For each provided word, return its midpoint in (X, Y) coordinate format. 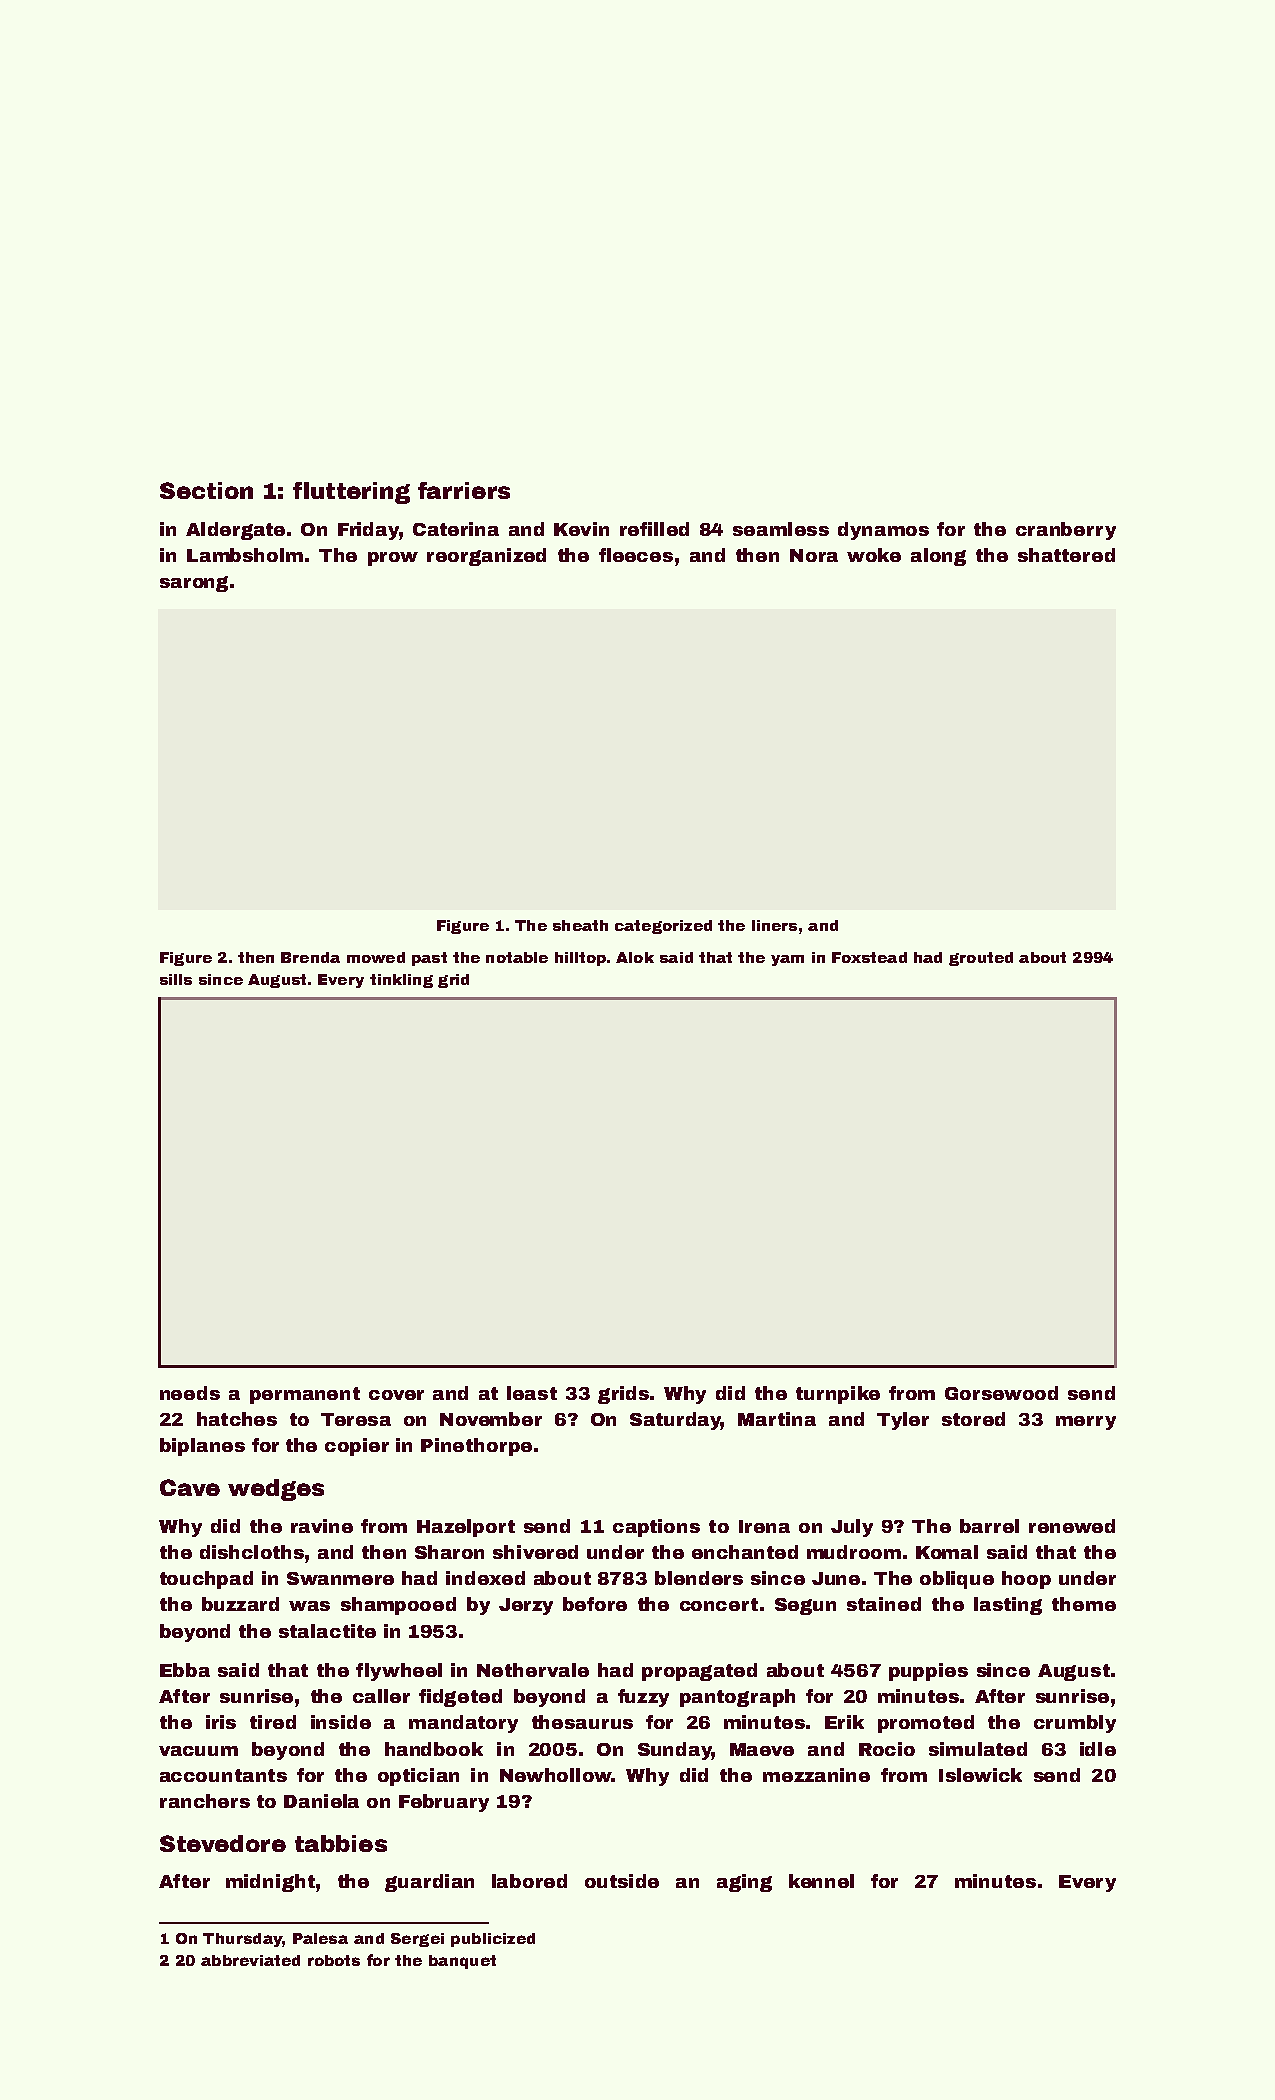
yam (787, 960)
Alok (635, 957)
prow (393, 559)
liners (774, 925)
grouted (981, 959)
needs (190, 1393)
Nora (814, 555)
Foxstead (869, 957)
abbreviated (250, 1960)
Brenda (310, 957)
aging (744, 1883)
